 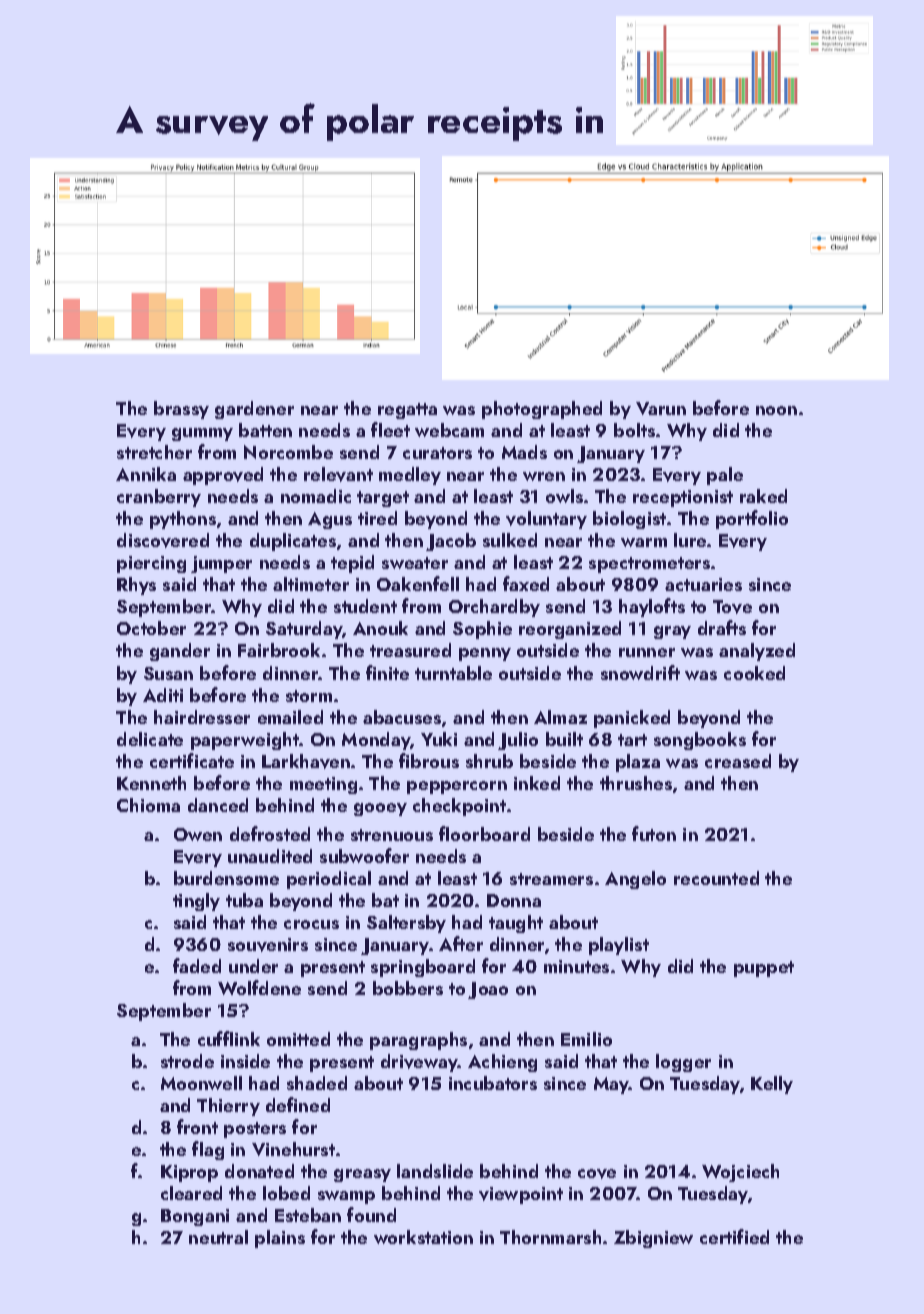 I want to click on tingly, so click(x=196, y=902).
